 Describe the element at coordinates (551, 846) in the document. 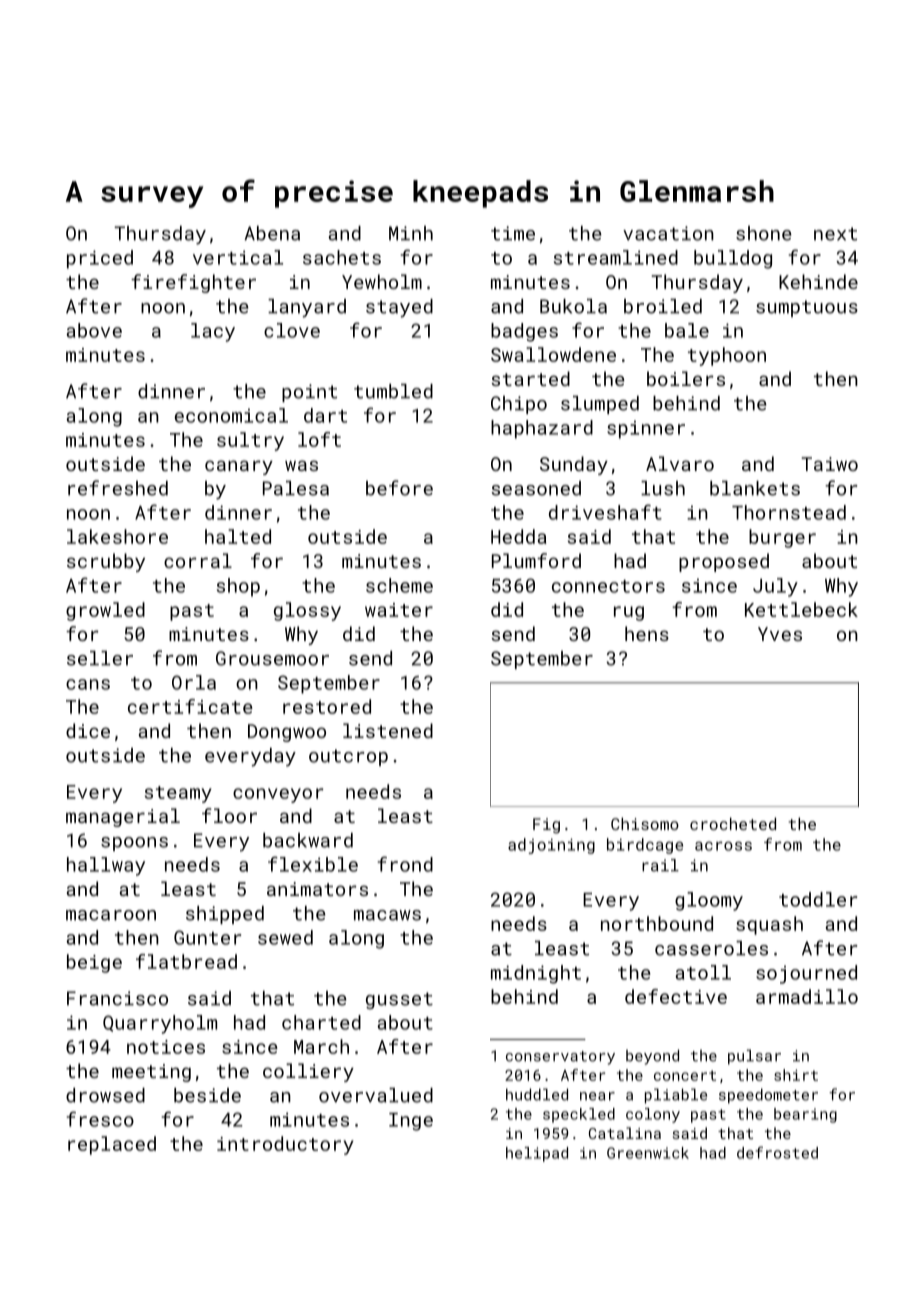

I see `adjoining` at that location.
